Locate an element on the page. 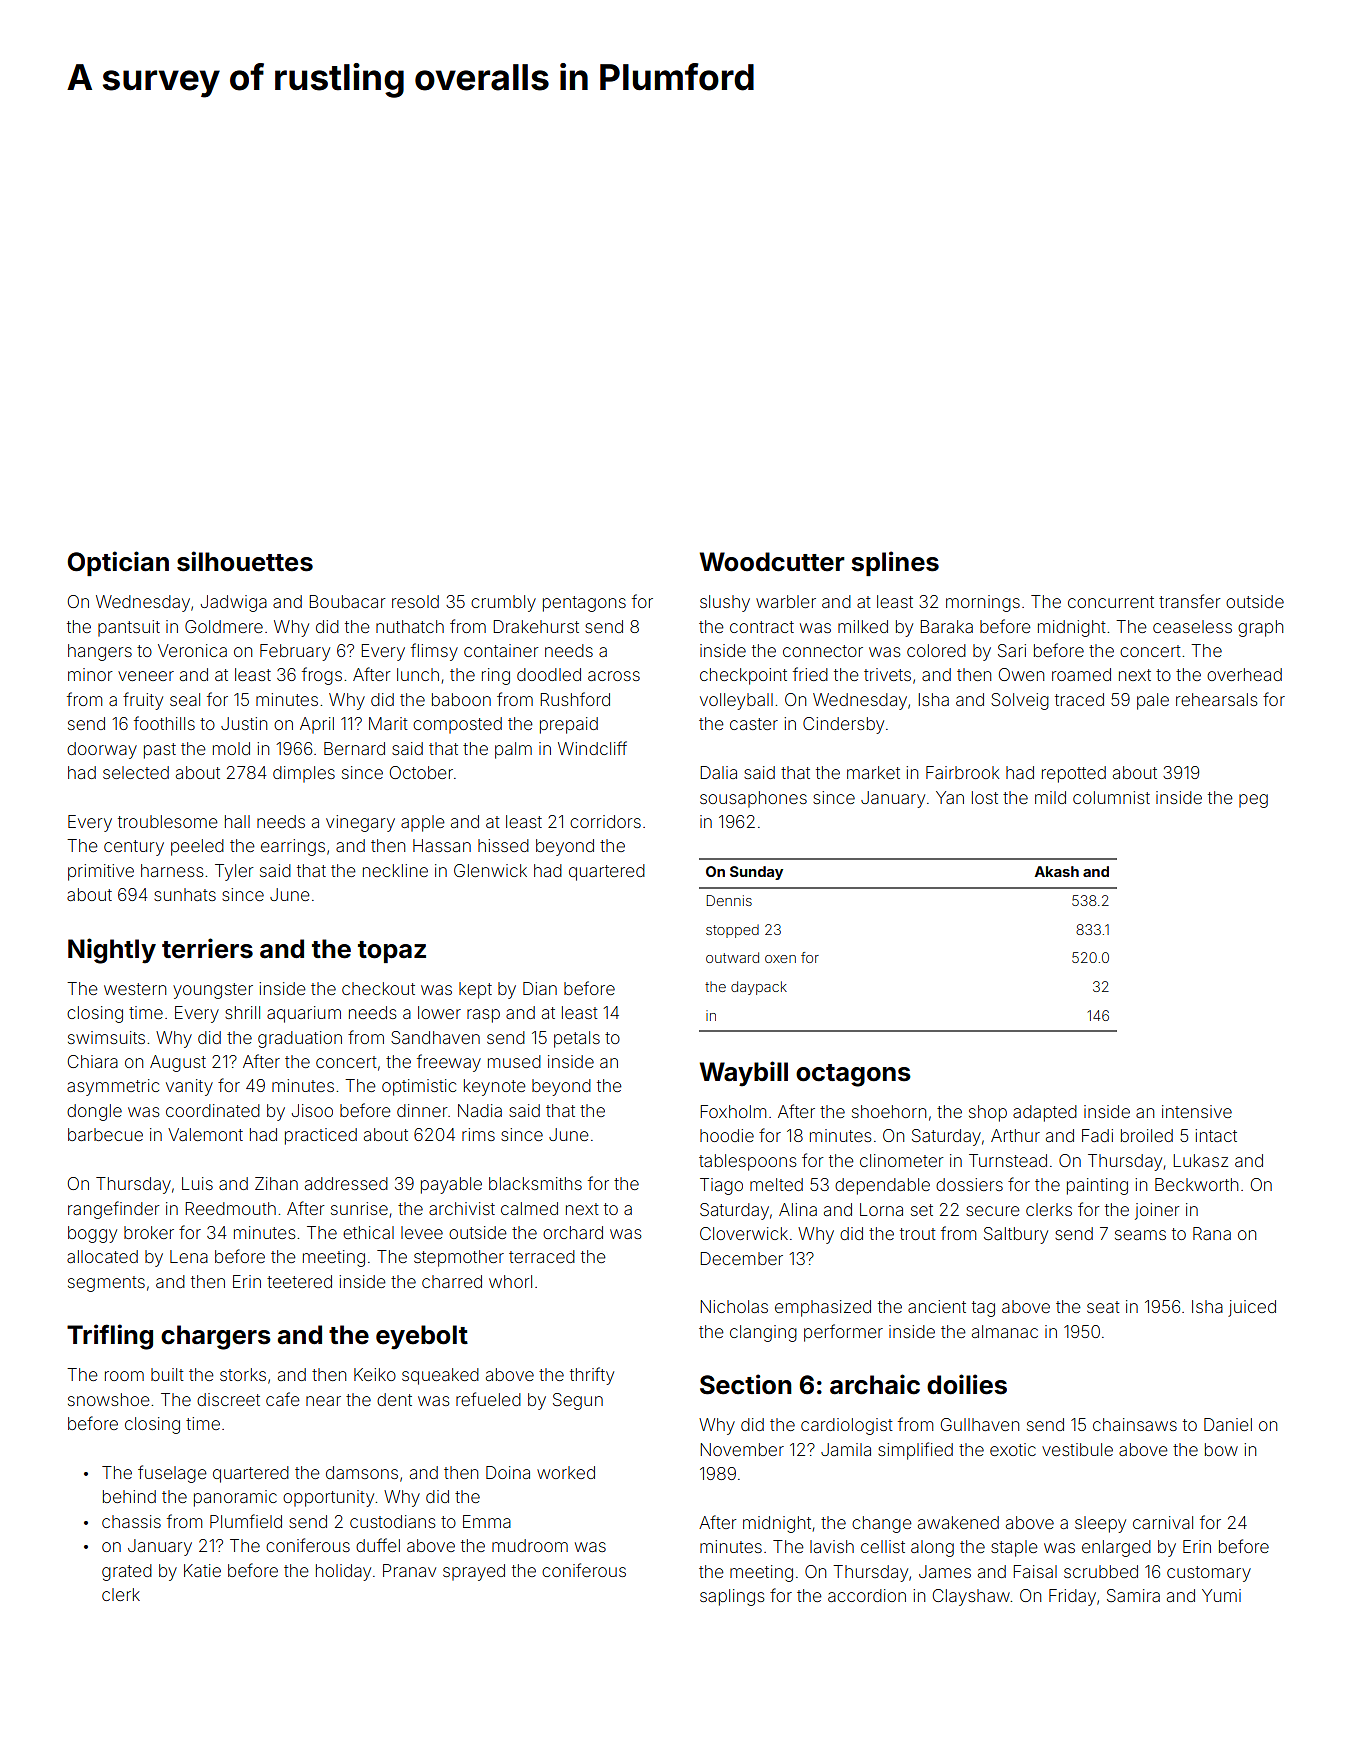 Image resolution: width=1353 pixels, height=1752 pixels. transfer is located at coordinates (1190, 601).
